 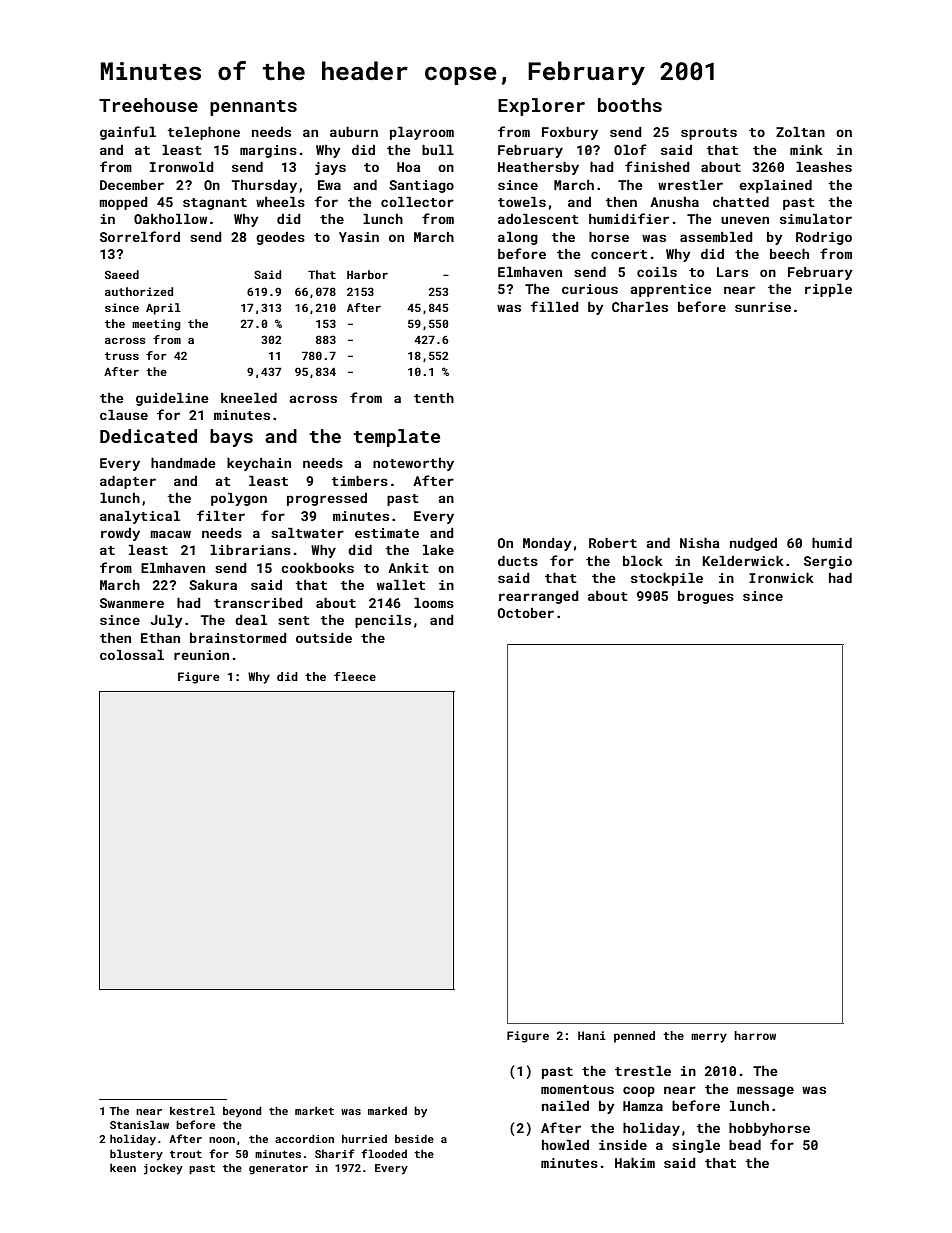 I want to click on Hani, so click(x=592, y=1035).
